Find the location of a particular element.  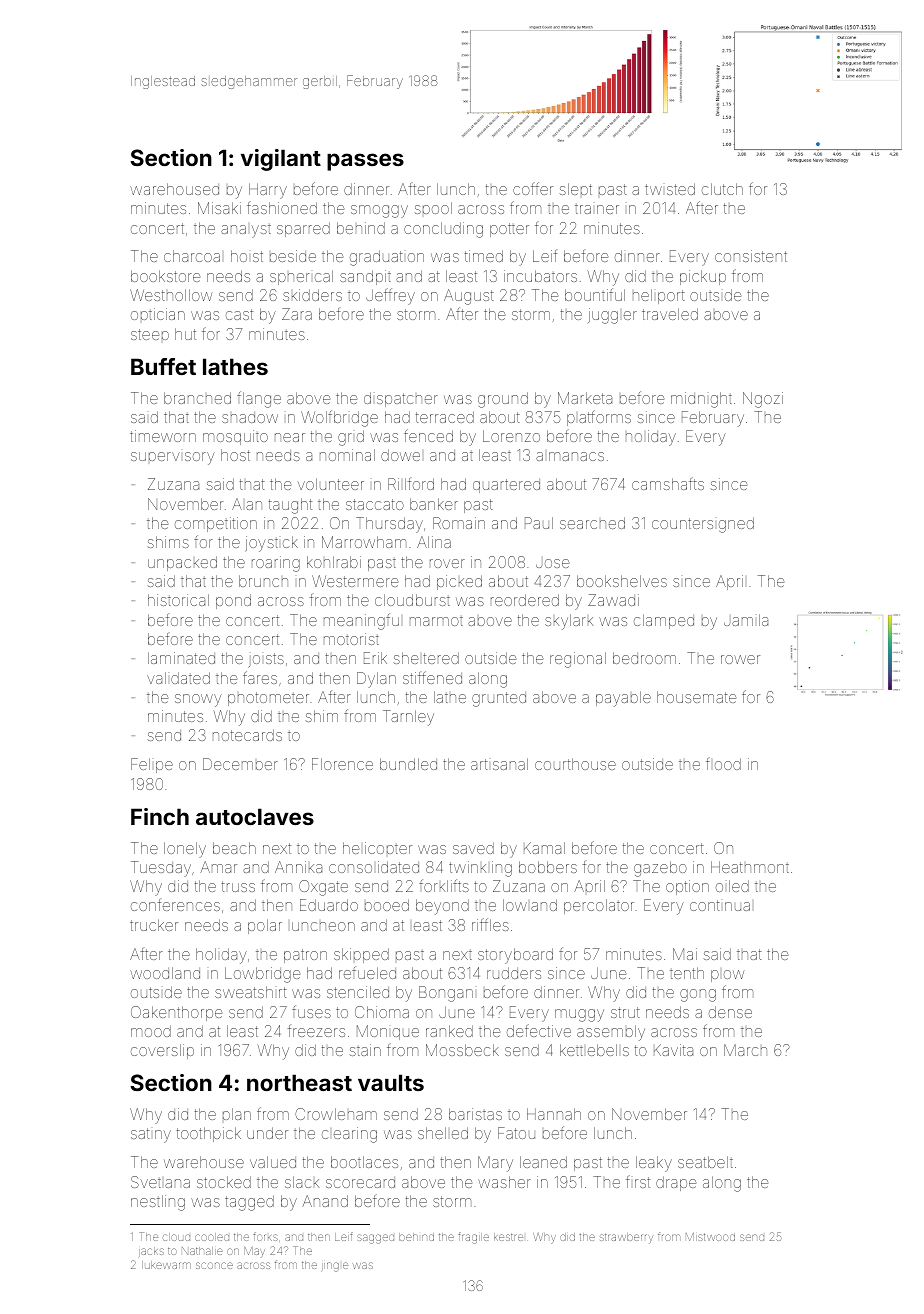

sweatshirt is located at coordinates (251, 992).
